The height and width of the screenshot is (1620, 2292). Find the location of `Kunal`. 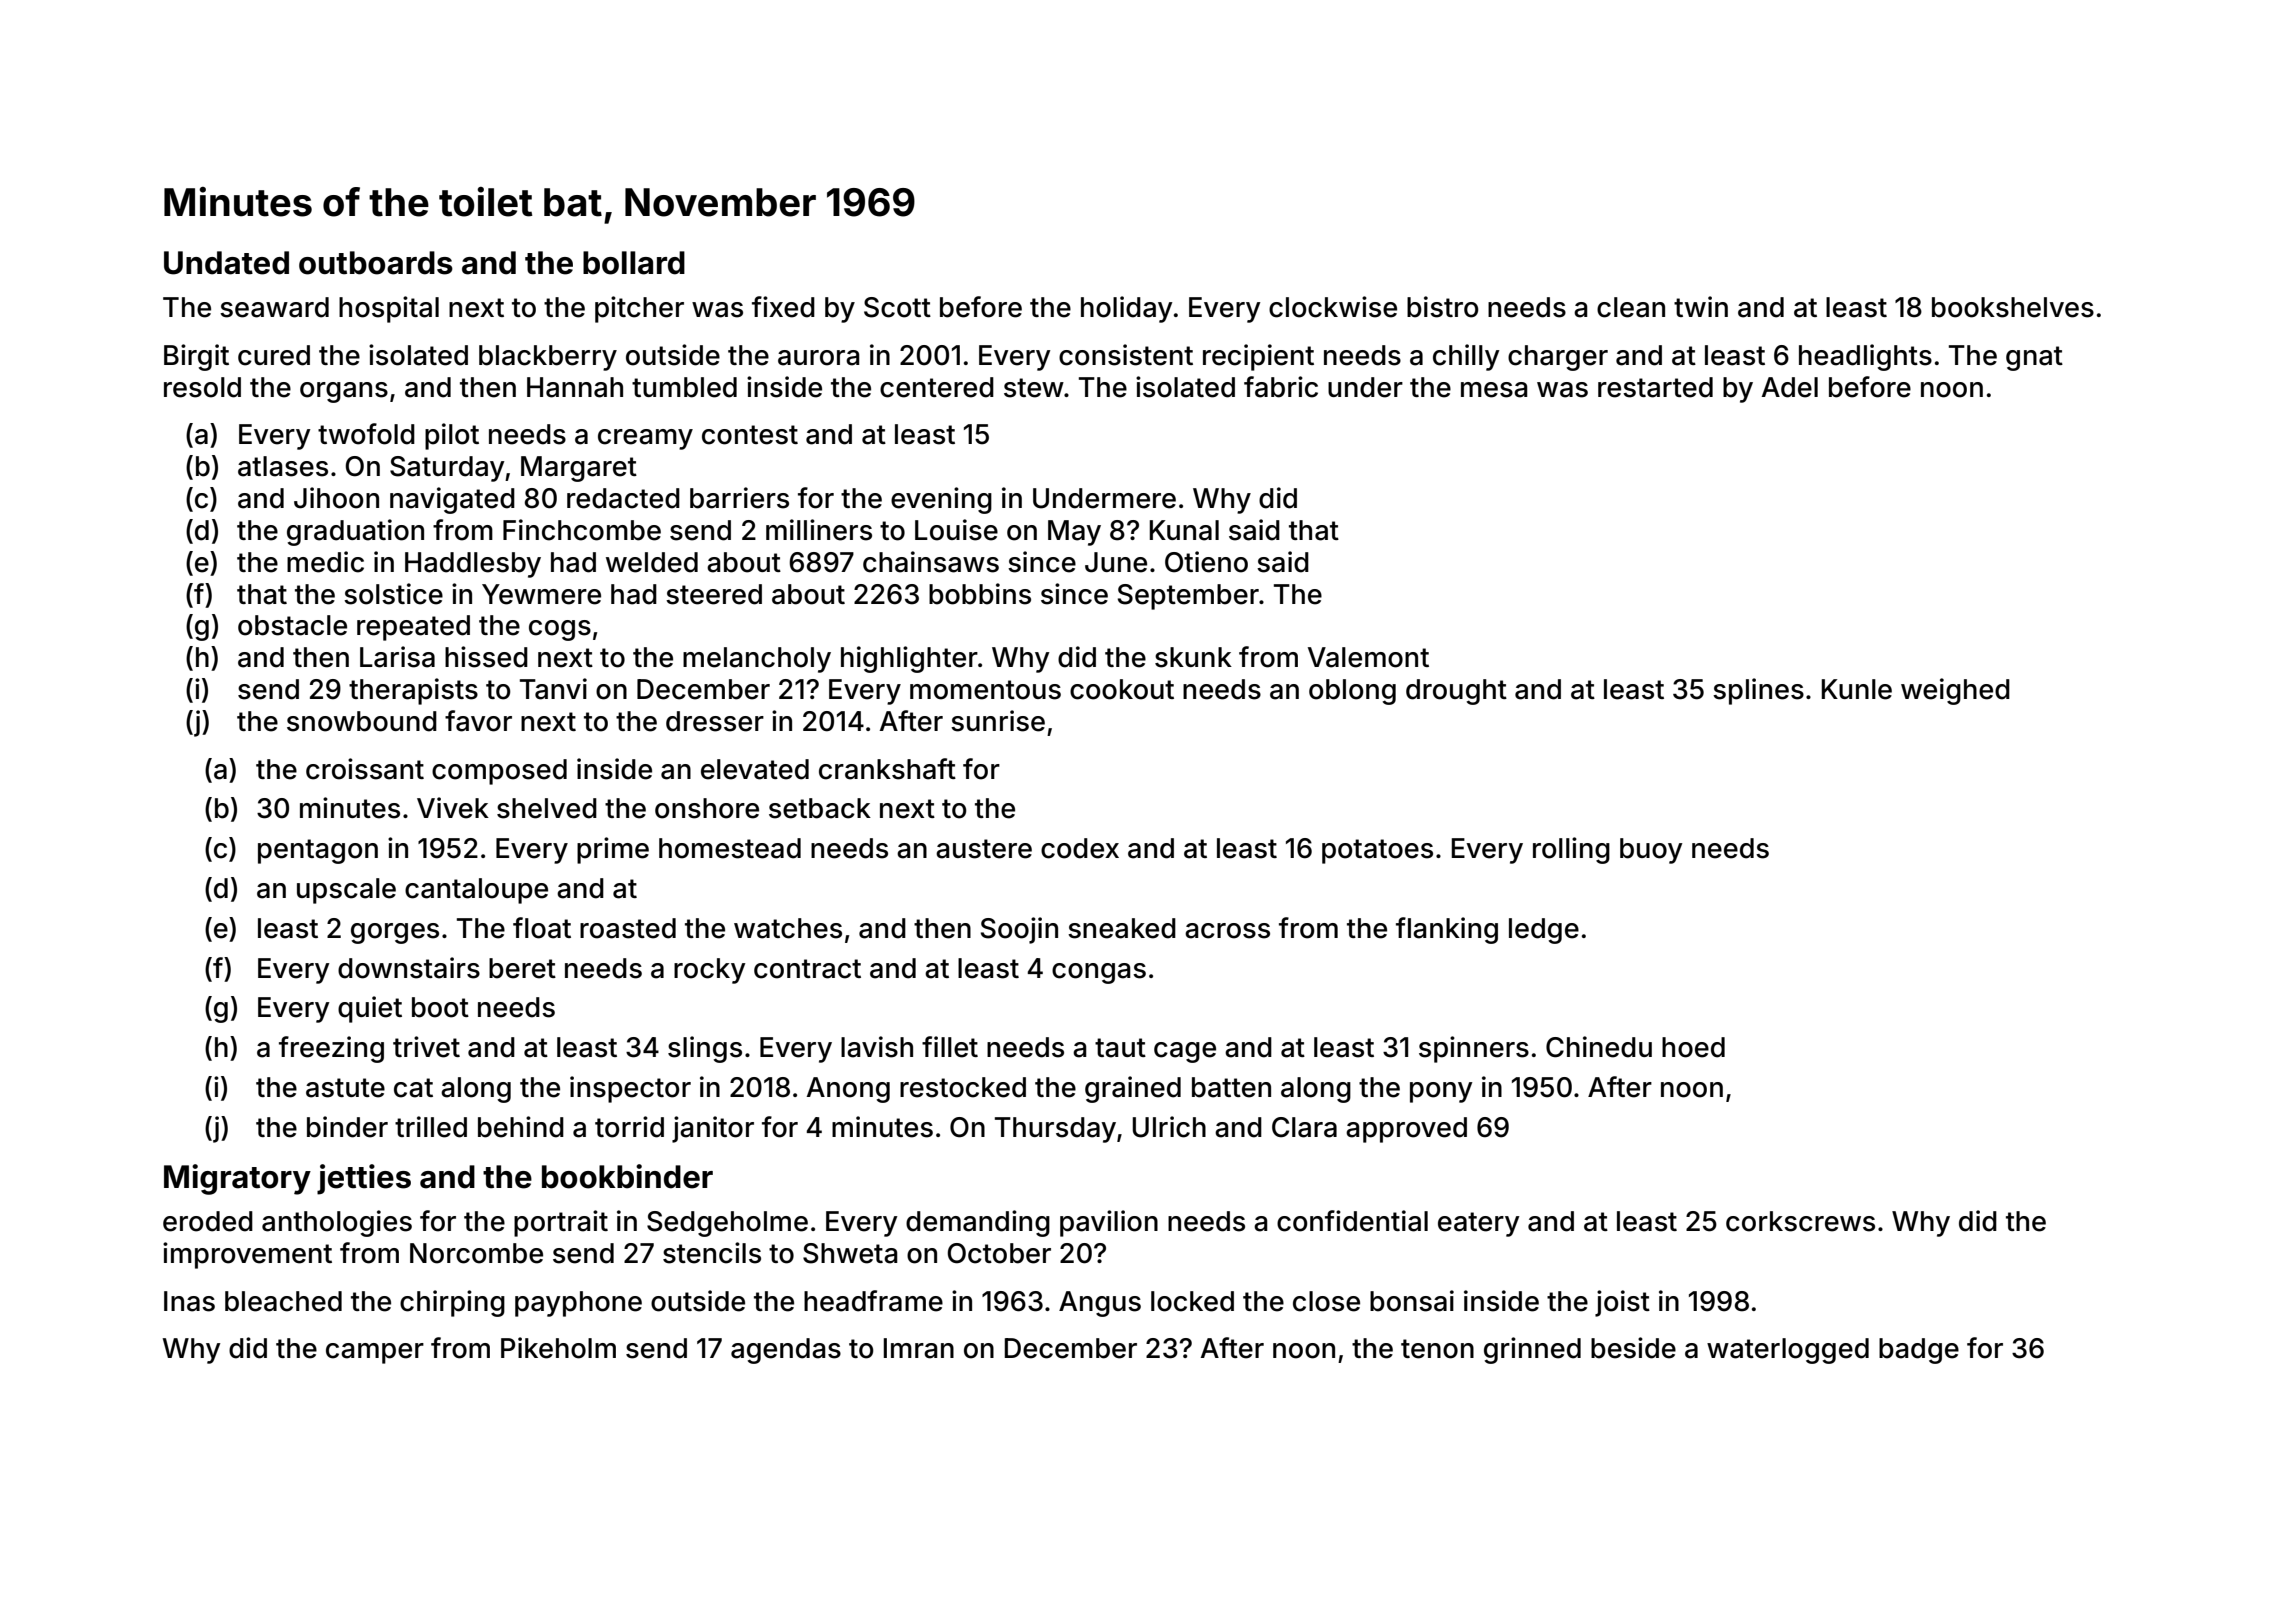

Kunal is located at coordinates (1184, 530).
